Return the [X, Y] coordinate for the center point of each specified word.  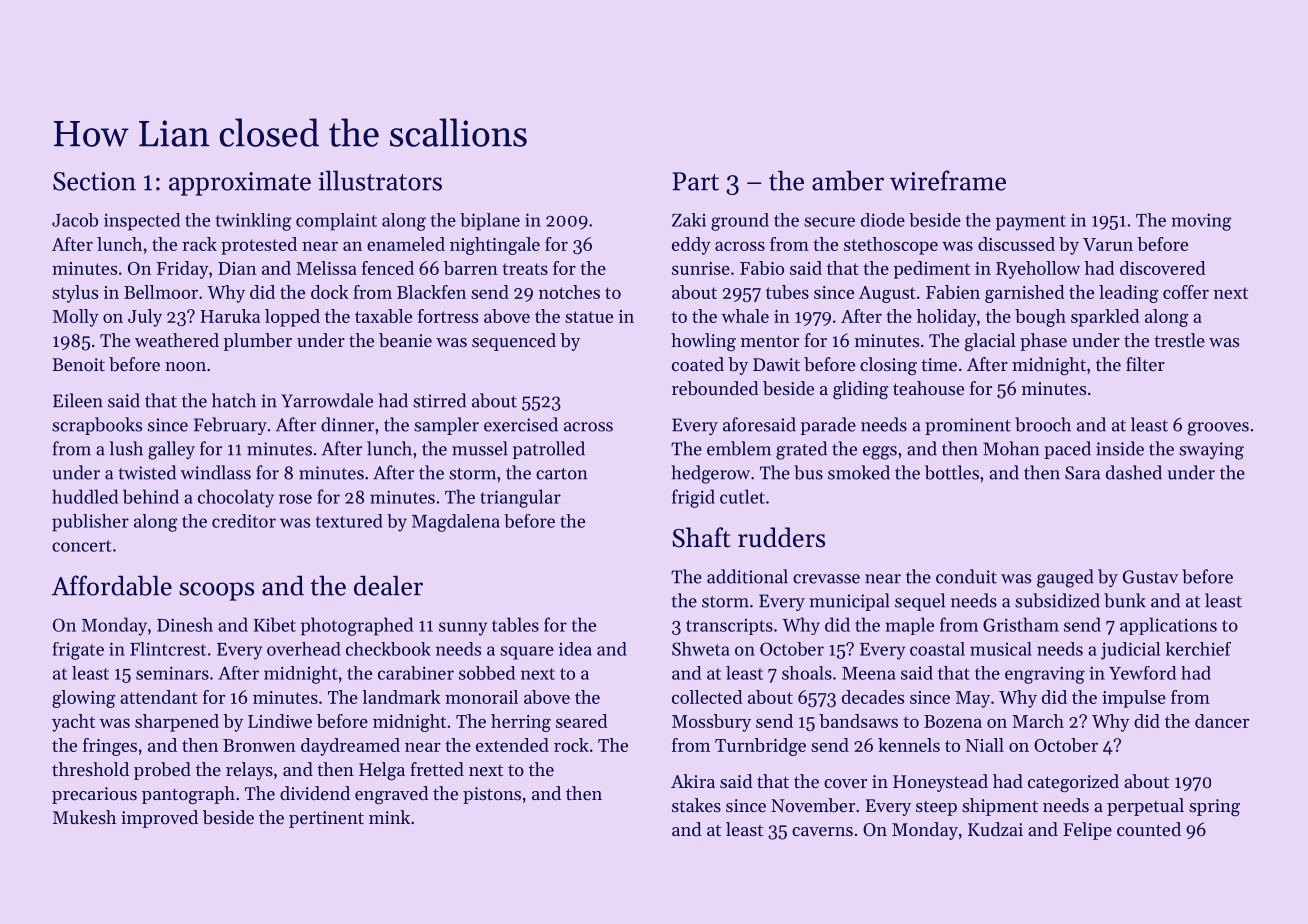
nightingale [495, 246]
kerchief [1198, 649]
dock [329, 292]
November [813, 805]
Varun [1108, 244]
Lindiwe [280, 721]
